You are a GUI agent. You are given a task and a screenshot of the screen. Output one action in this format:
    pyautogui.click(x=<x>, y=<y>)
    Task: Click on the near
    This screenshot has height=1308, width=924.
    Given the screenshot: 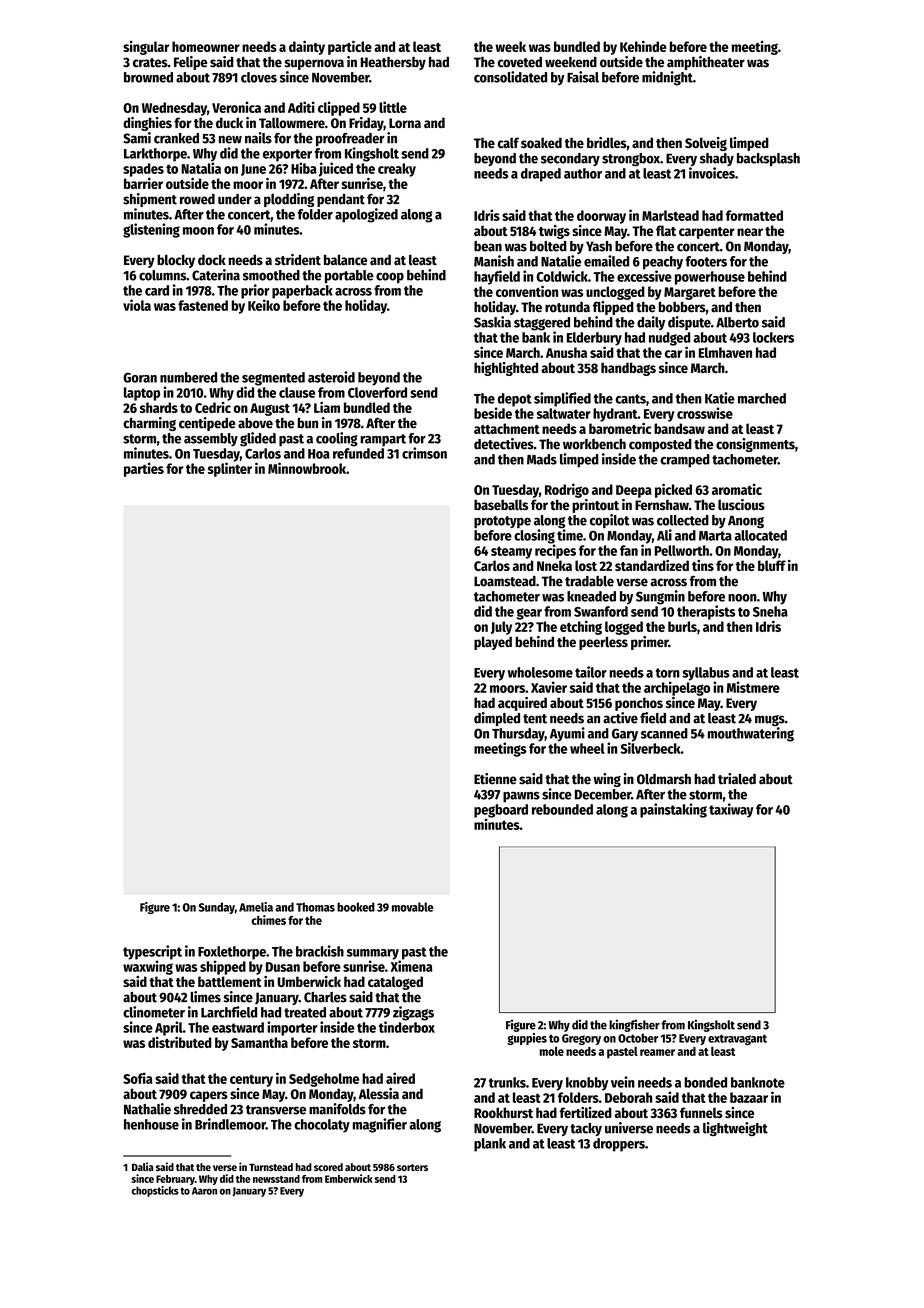 What is the action you would take?
    pyautogui.click(x=750, y=232)
